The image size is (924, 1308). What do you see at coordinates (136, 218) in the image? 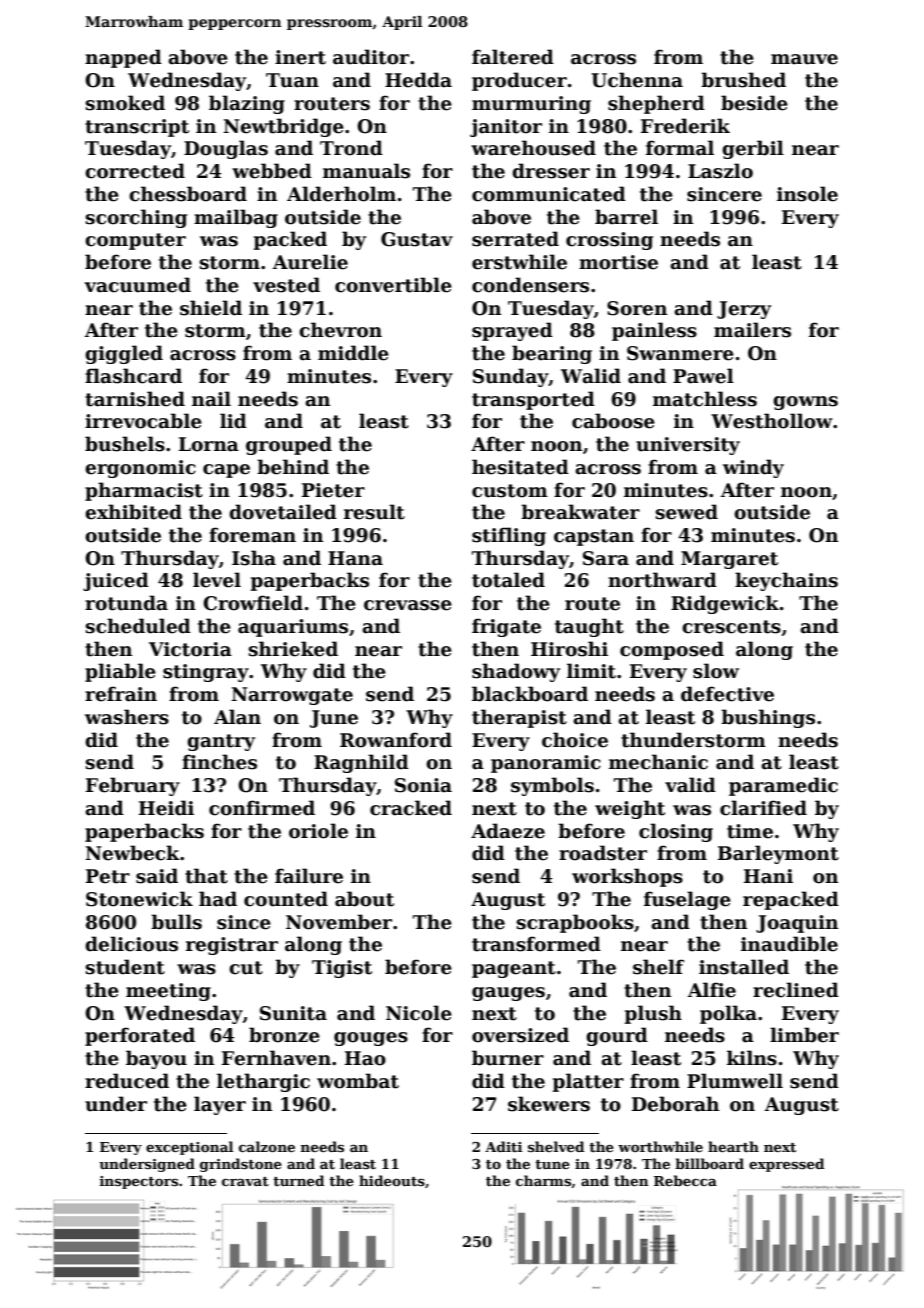
I see `scorching` at bounding box center [136, 218].
